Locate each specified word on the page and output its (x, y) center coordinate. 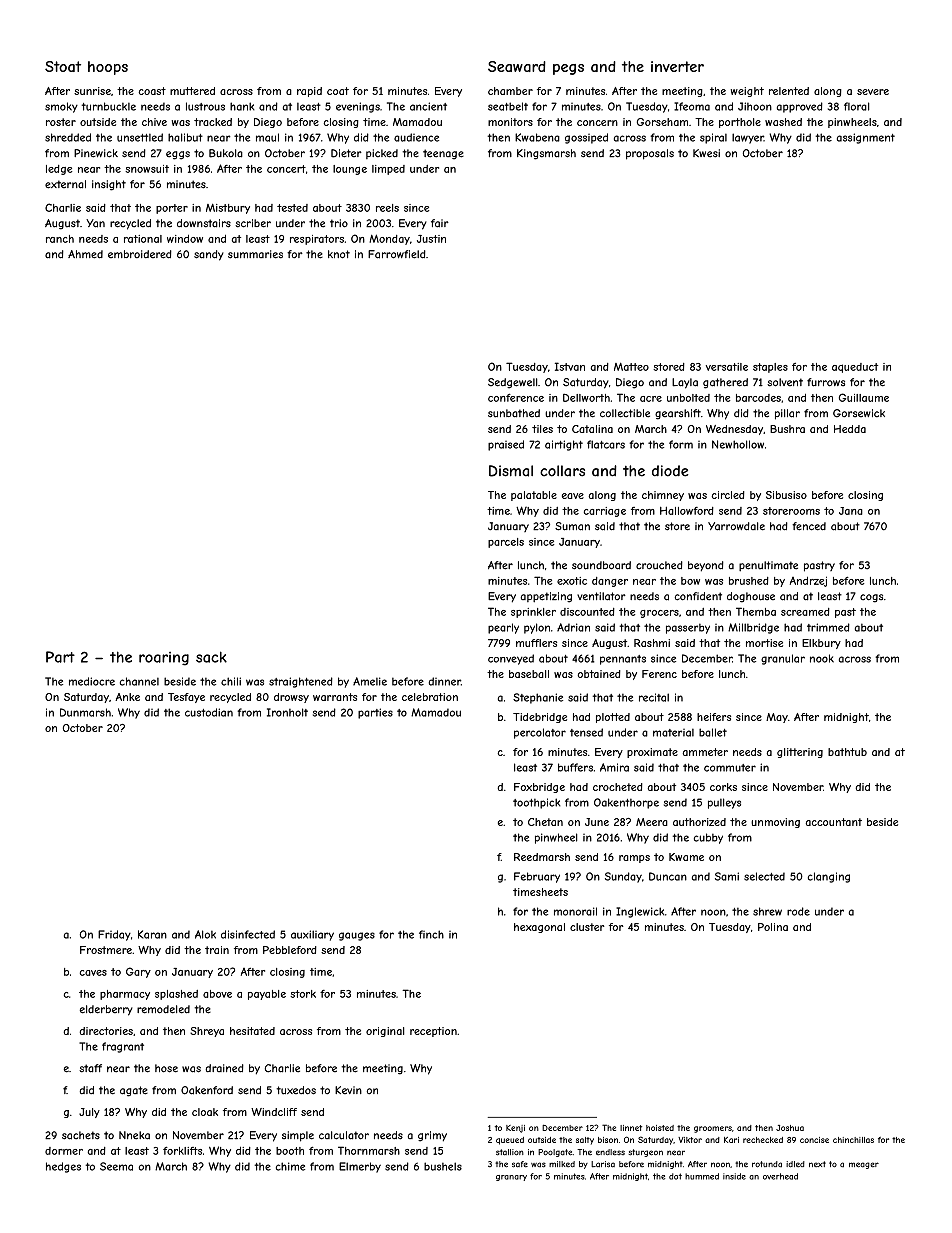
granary (511, 1178)
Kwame (686, 857)
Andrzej (808, 581)
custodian (209, 712)
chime (290, 1166)
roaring (164, 659)
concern (597, 123)
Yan (95, 223)
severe (873, 92)
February (537, 877)
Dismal (511, 471)
